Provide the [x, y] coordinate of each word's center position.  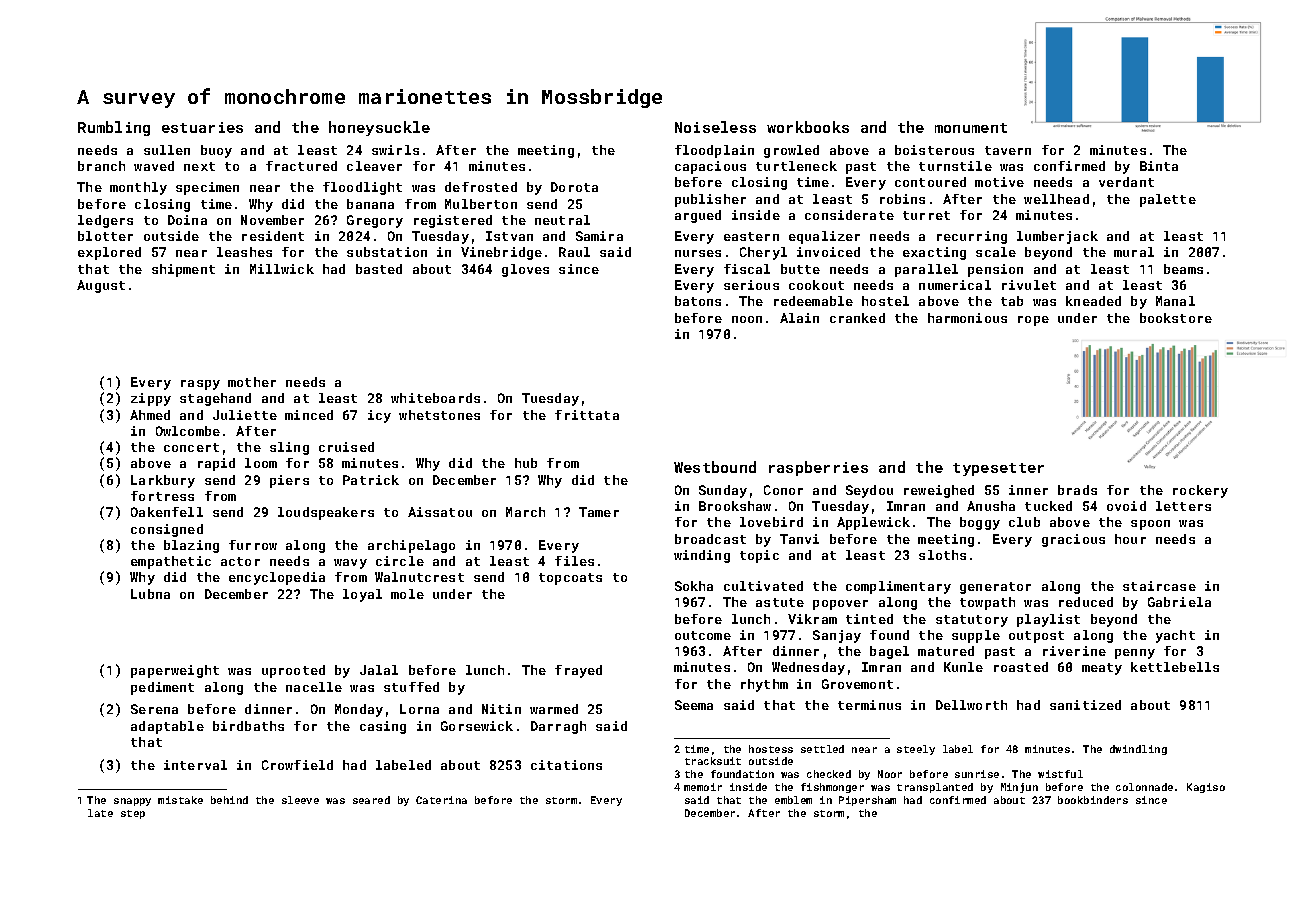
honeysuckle [379, 128]
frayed [578, 671]
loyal [362, 595]
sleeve [300, 800]
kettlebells [1175, 667]
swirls [395, 150]
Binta [1159, 166]
